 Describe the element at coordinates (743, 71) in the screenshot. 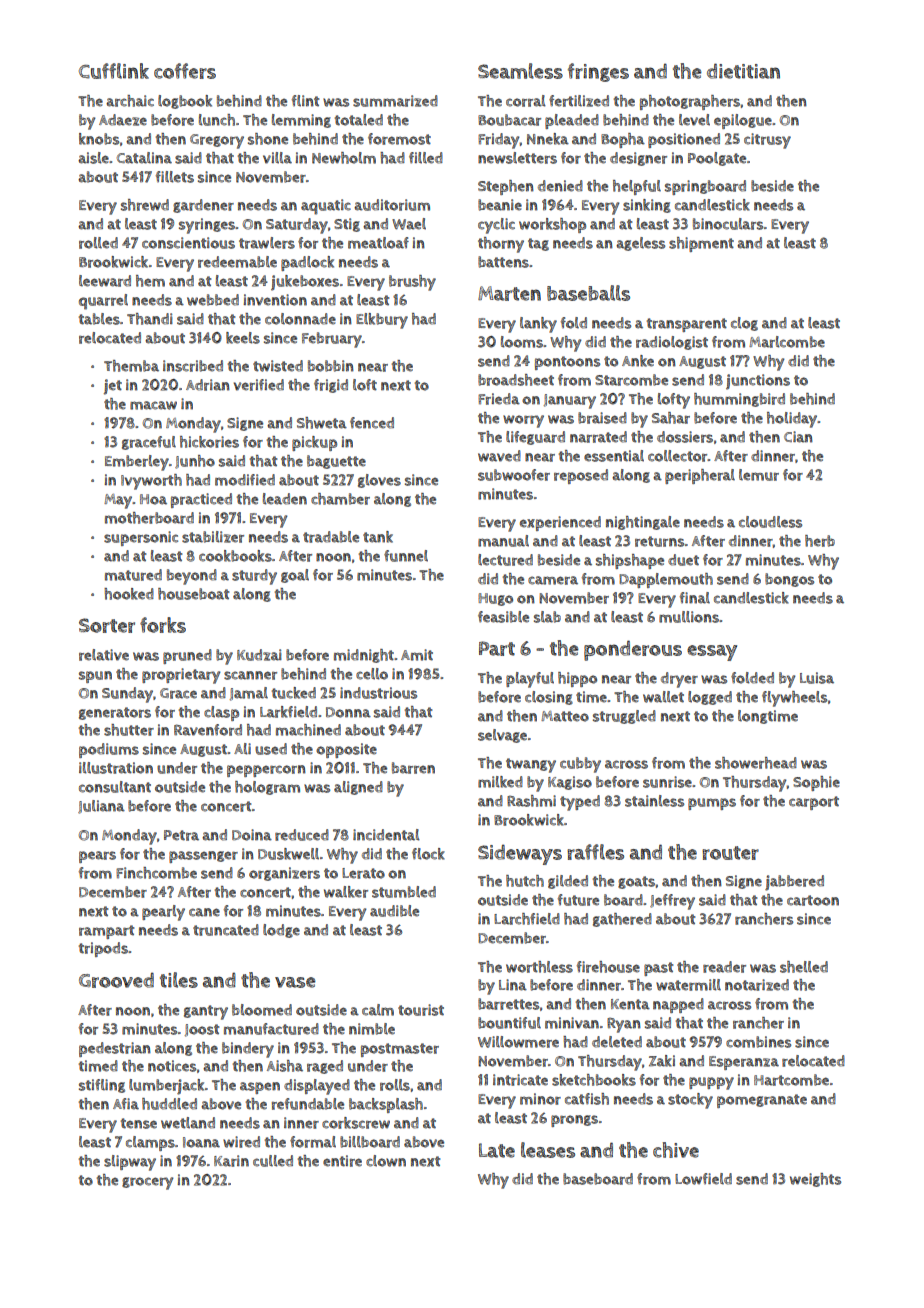

I see `dietitian` at that location.
